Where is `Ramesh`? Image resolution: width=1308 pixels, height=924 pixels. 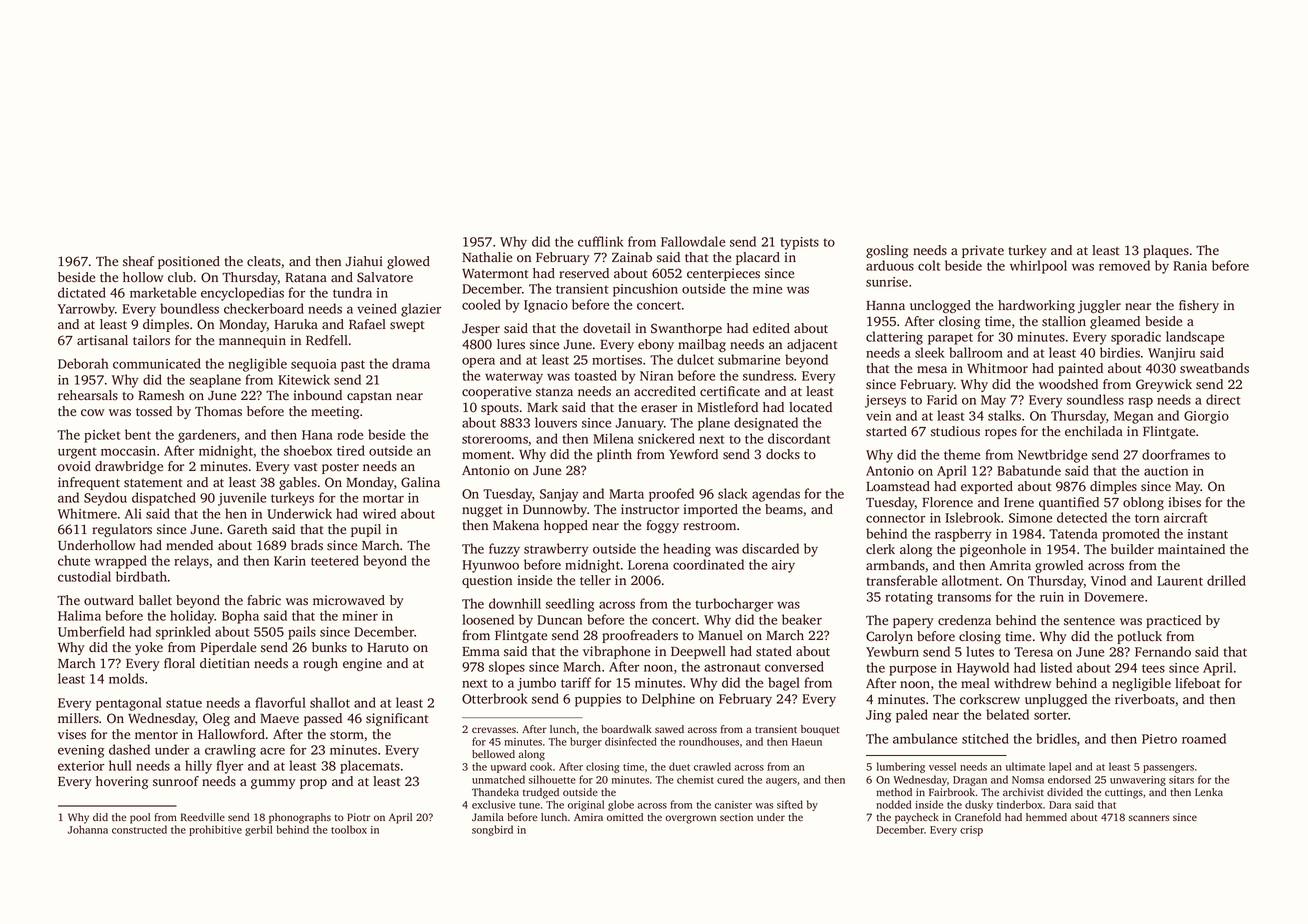 Ramesh is located at coordinates (161, 395).
